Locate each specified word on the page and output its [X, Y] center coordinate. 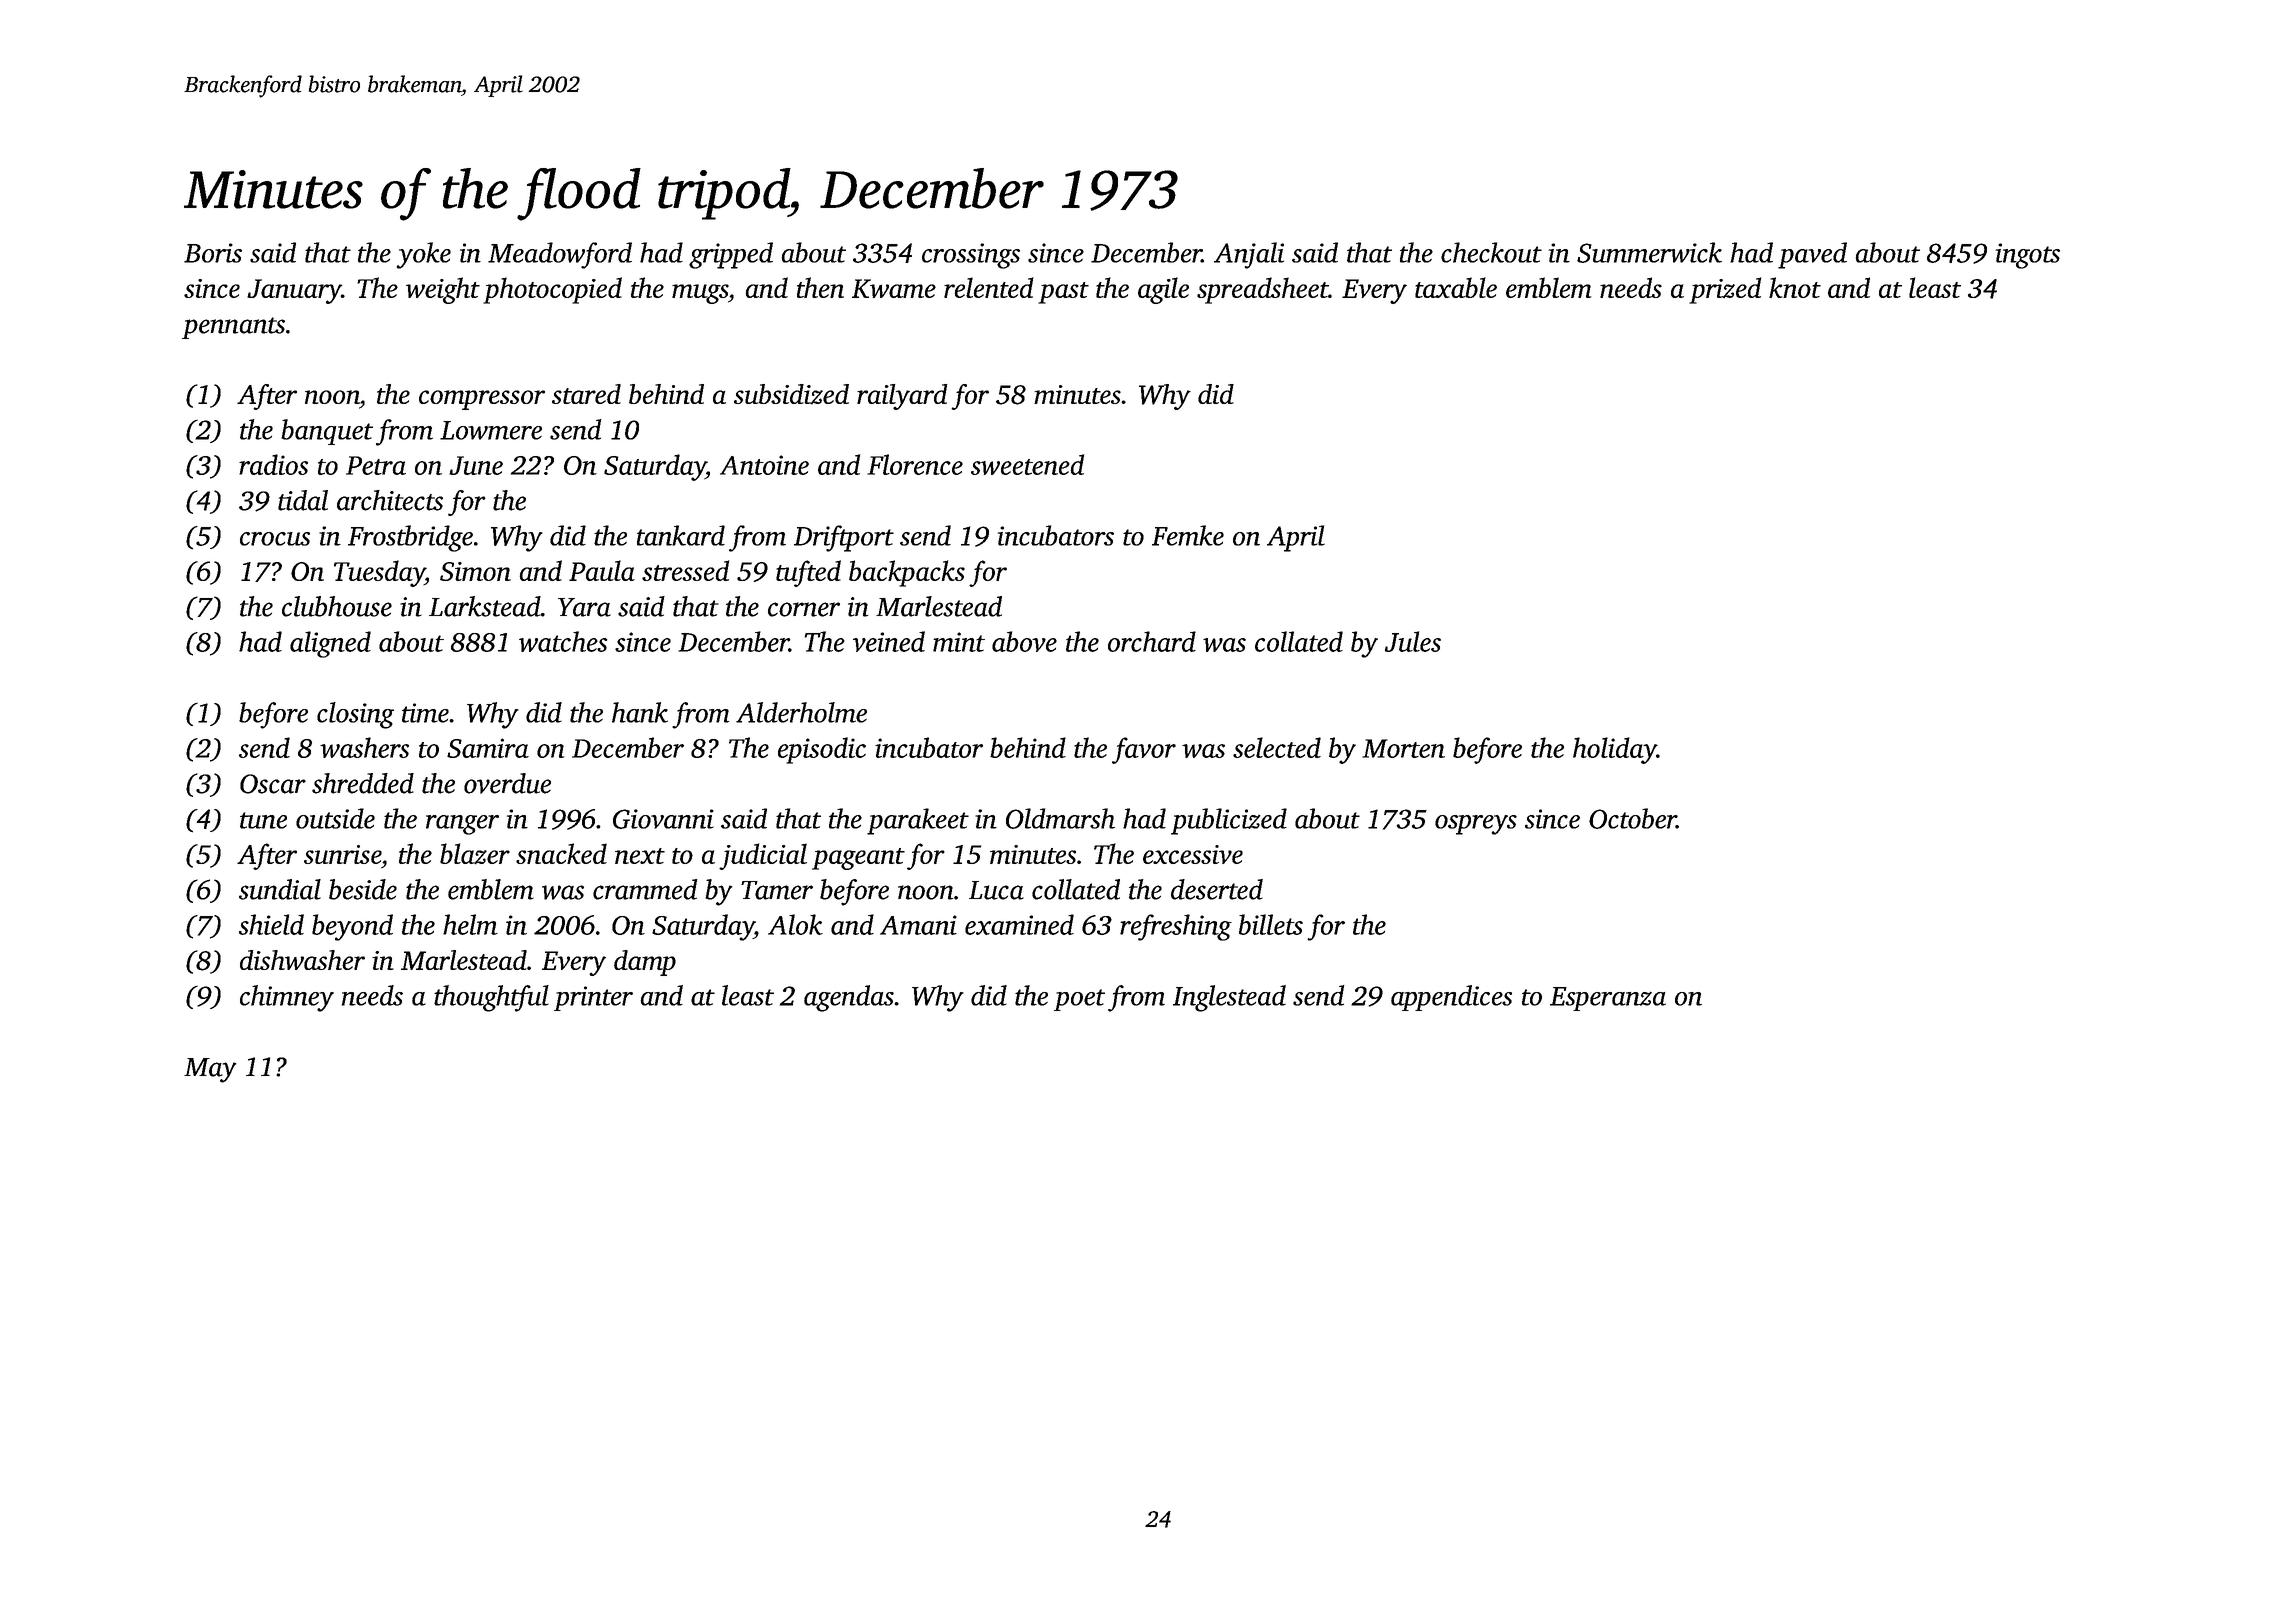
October [1632, 818]
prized [1725, 290]
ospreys [1476, 825]
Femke [1188, 535]
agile [1163, 290]
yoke [423, 255]
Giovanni [663, 819]
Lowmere [491, 430]
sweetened [1027, 464]
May [210, 1070]
